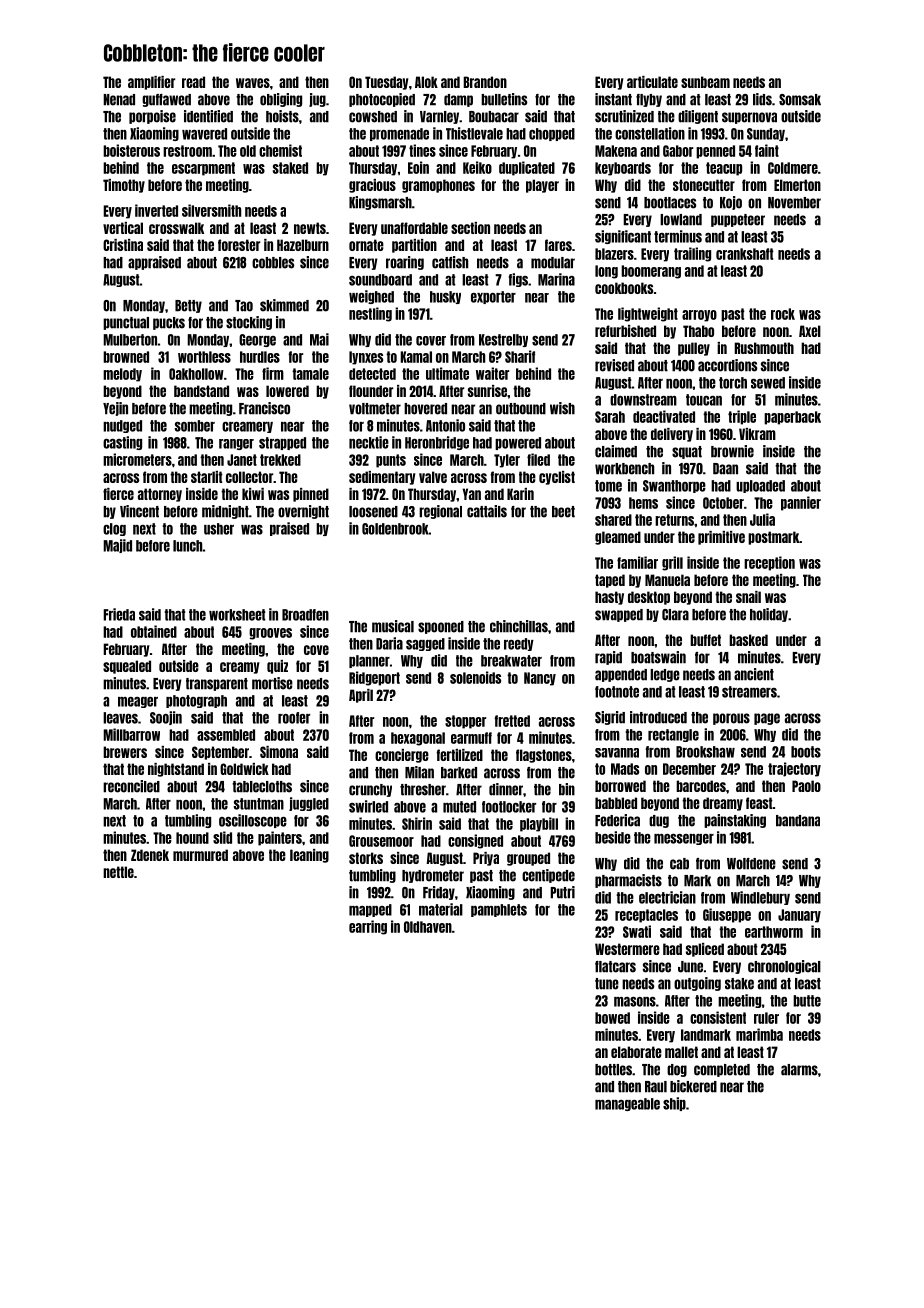 The height and width of the image is (1308, 924). I want to click on articulate, so click(652, 82).
